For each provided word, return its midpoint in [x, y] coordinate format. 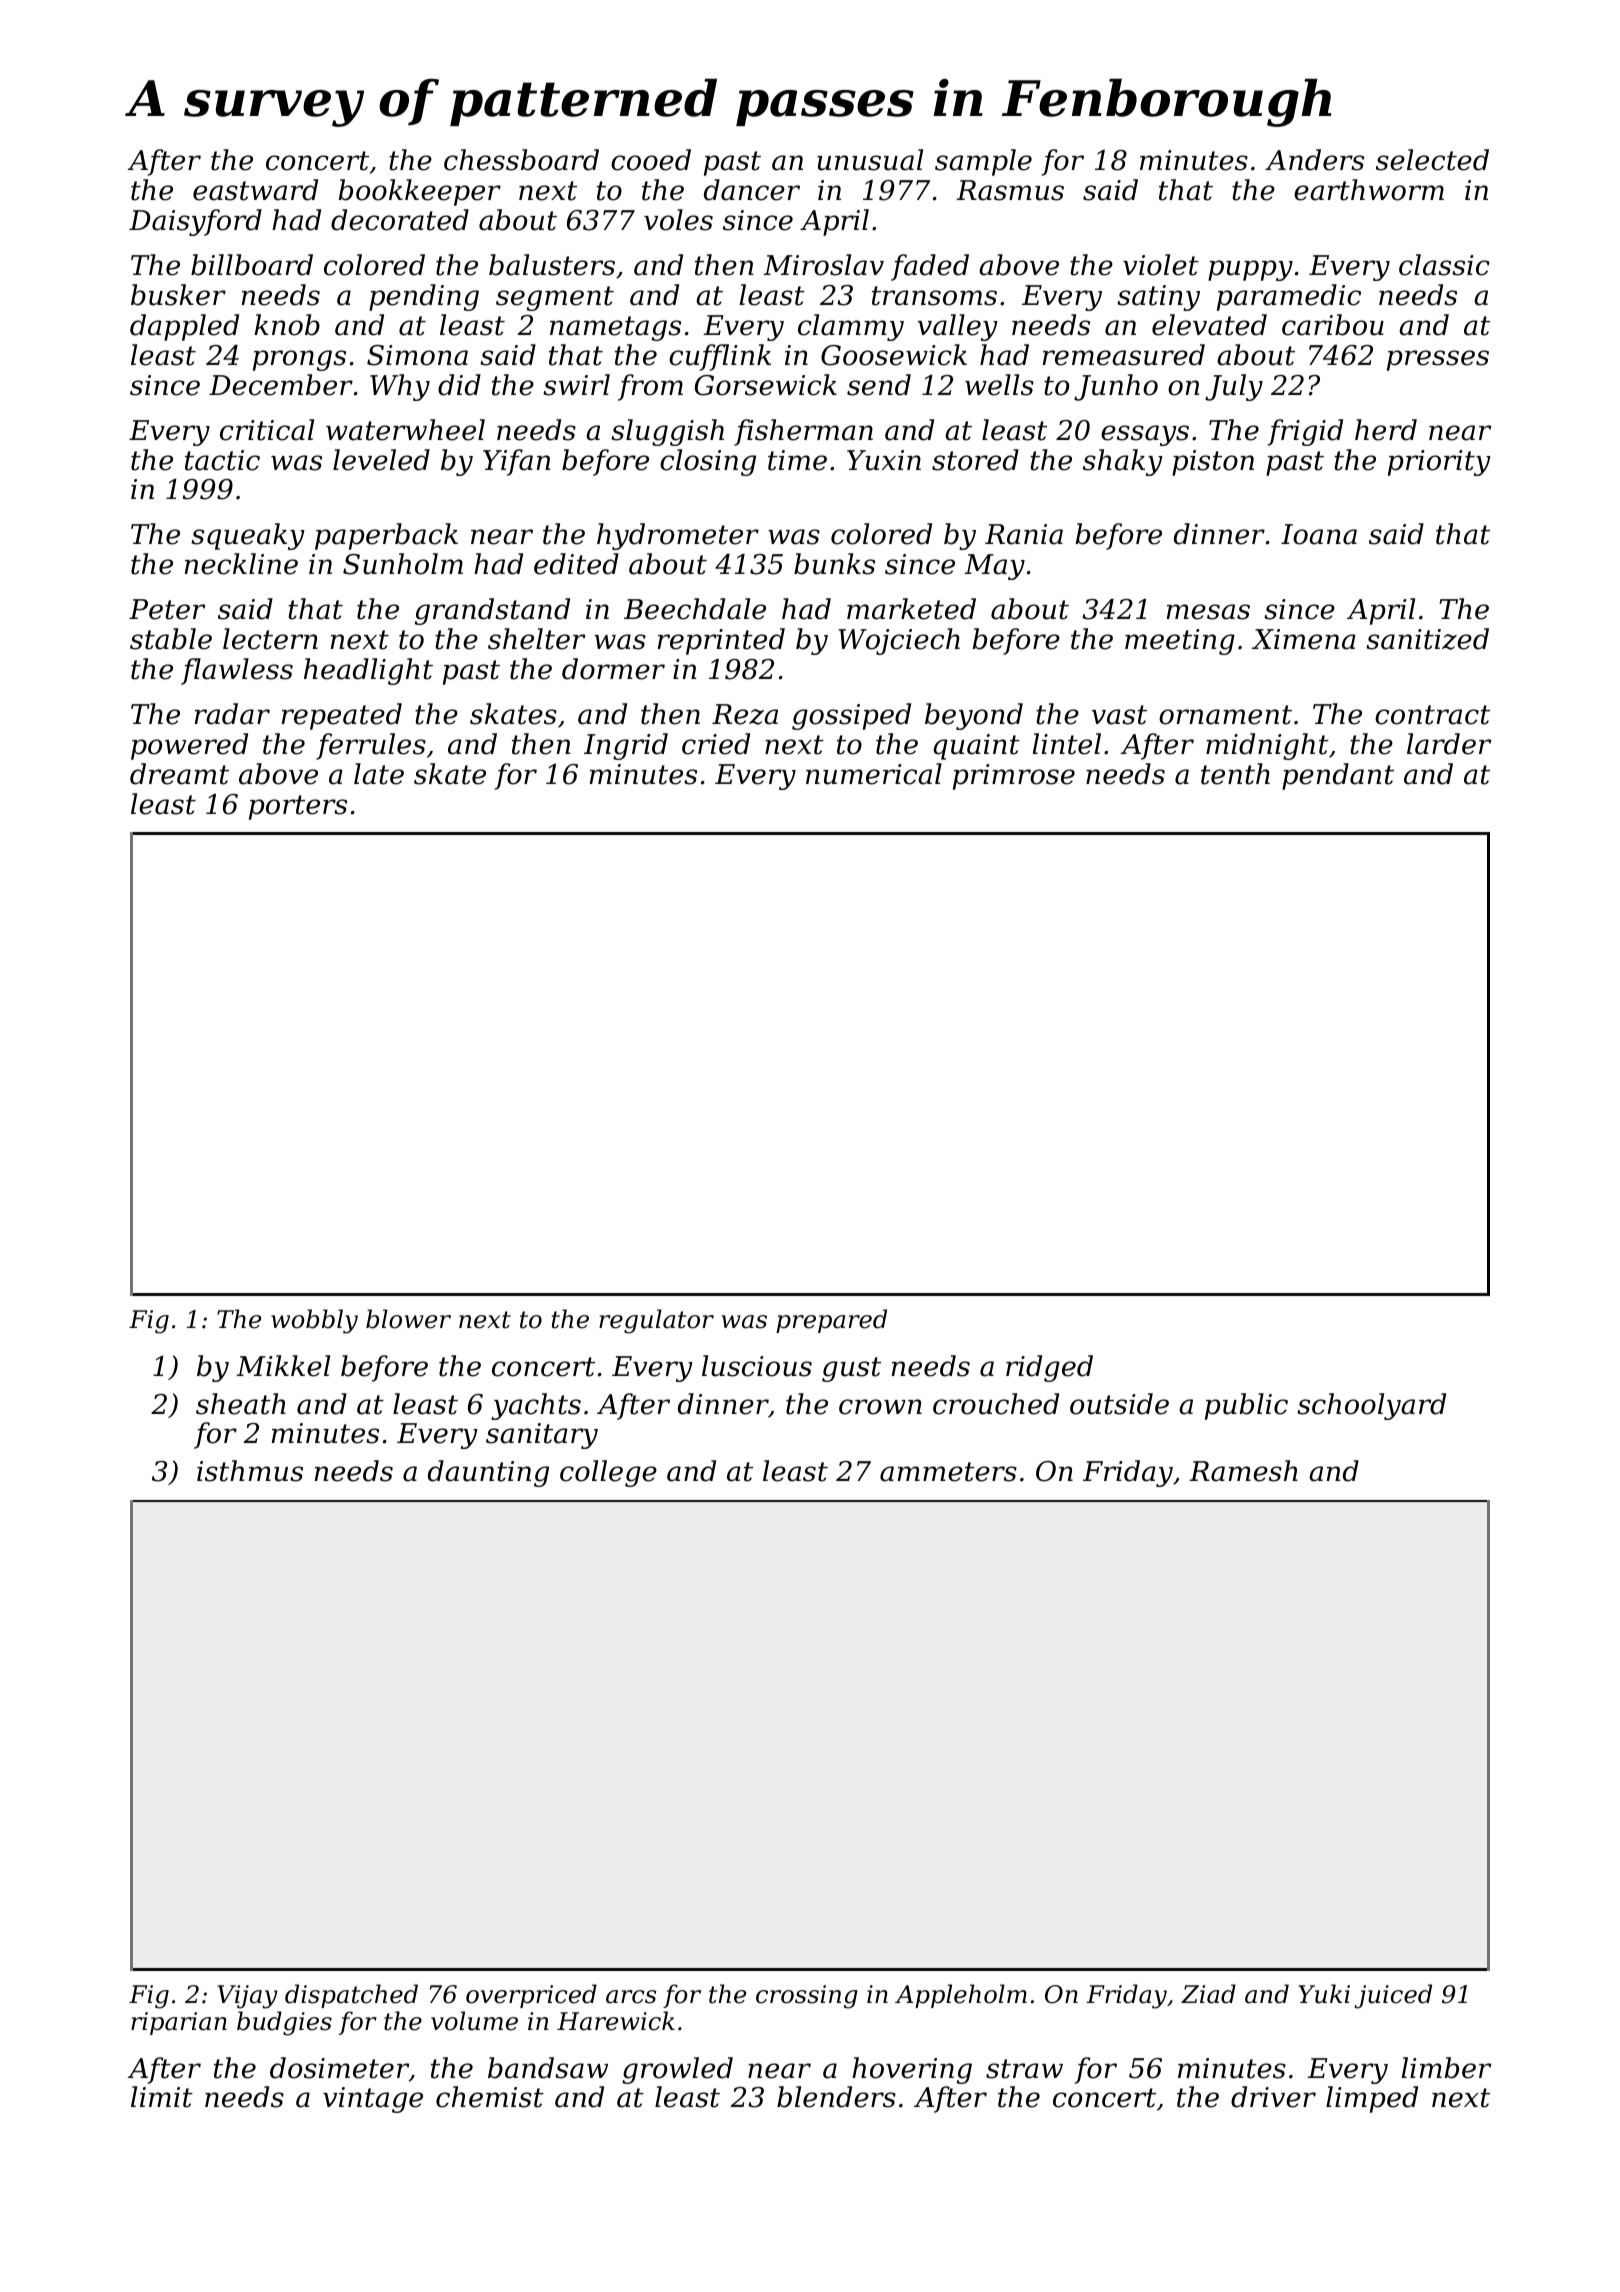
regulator [656, 1321]
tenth [1235, 774]
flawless [237, 671]
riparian [179, 2023]
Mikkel [283, 1366]
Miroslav [823, 265]
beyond [974, 716]
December [281, 385]
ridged [1049, 1368]
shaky [1123, 462]
